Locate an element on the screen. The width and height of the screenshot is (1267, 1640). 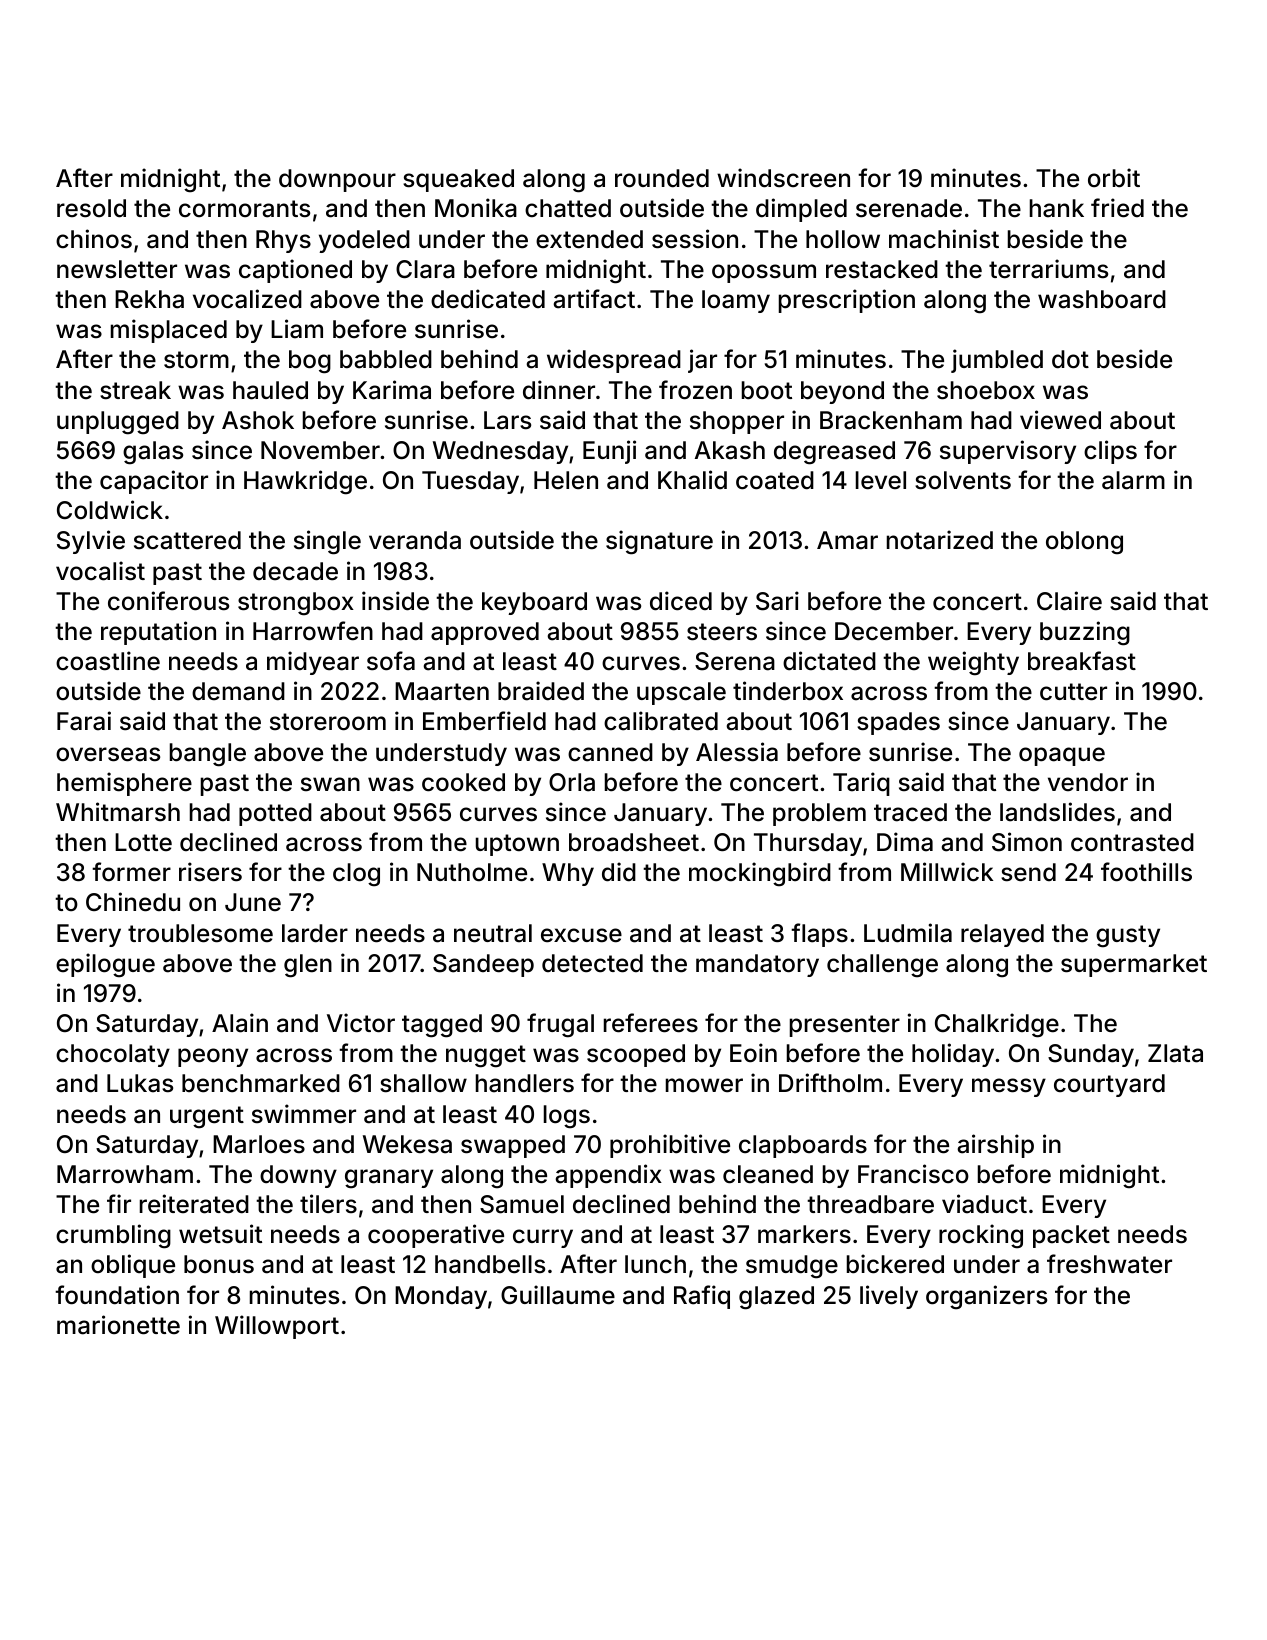
hank is located at coordinates (1057, 208).
